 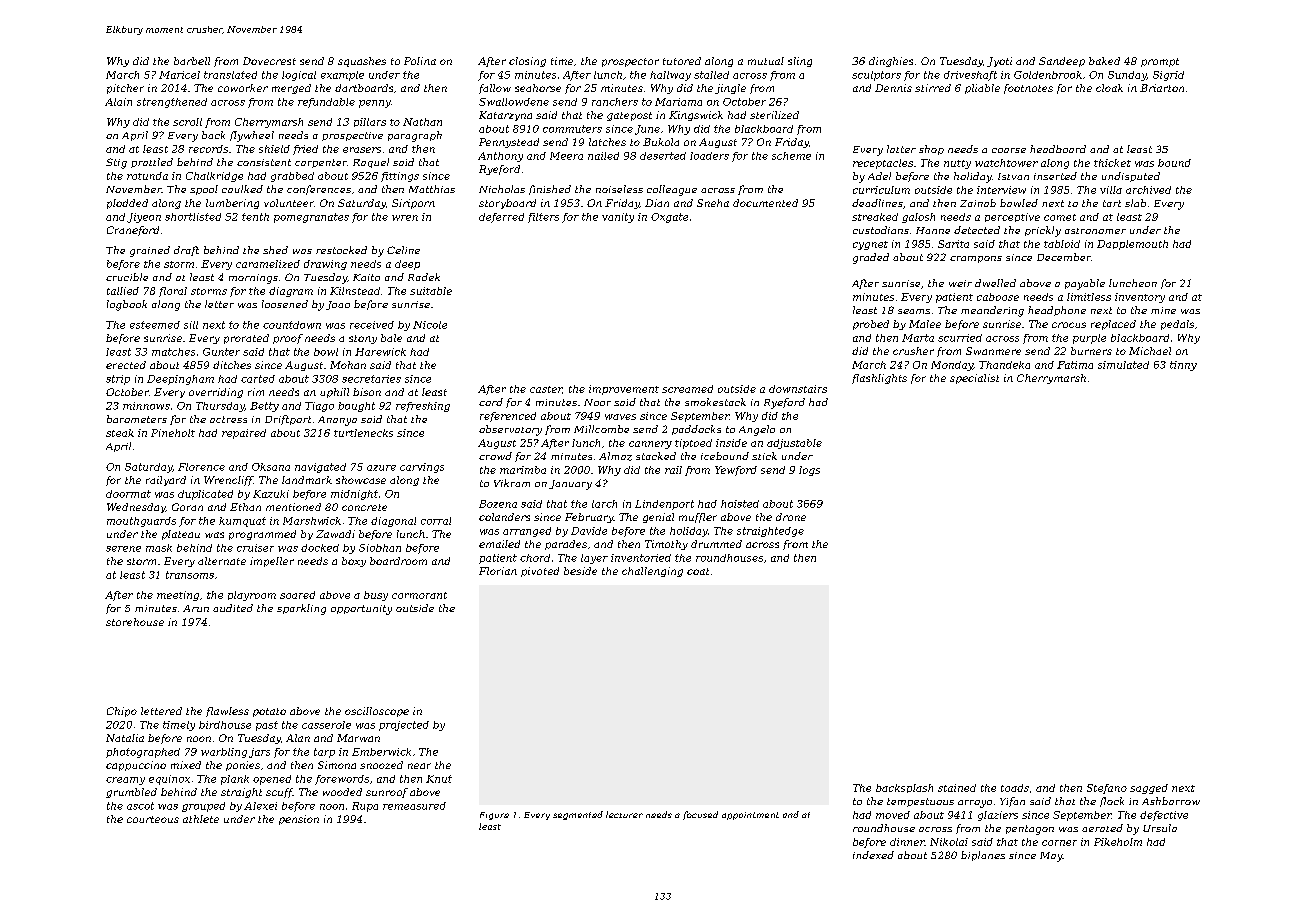 I want to click on adjustable, so click(x=794, y=444).
